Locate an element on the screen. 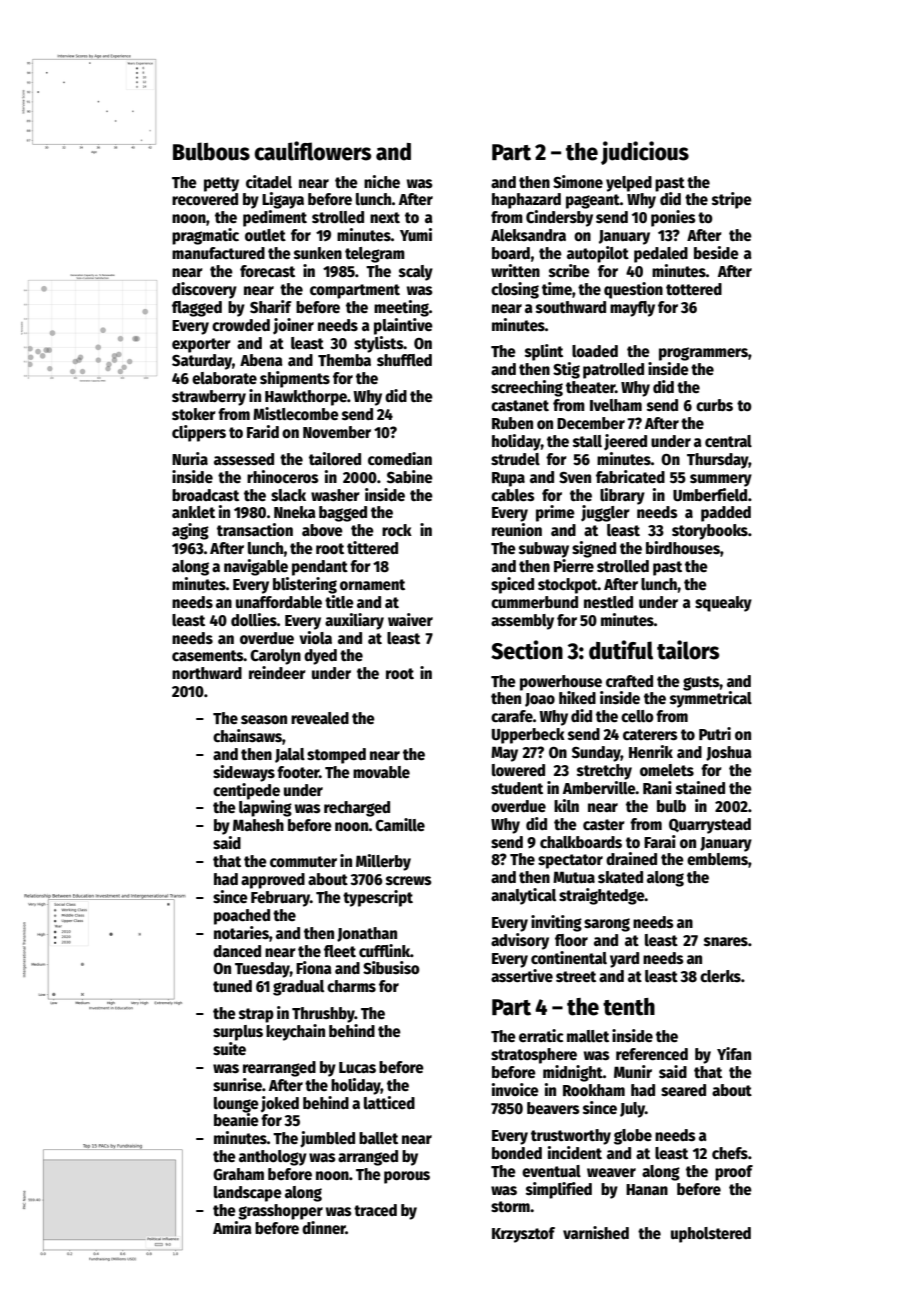  niche is located at coordinates (382, 182).
